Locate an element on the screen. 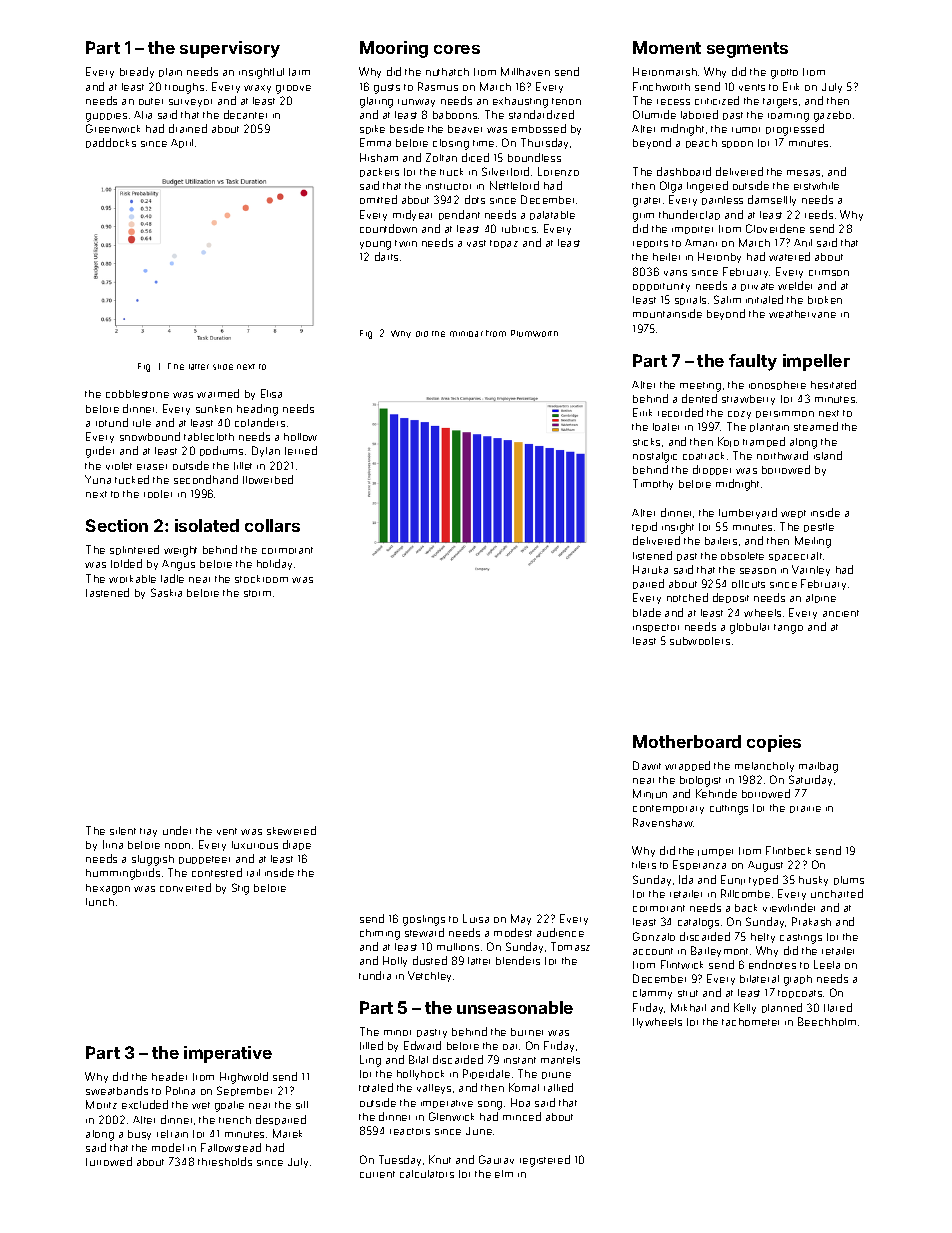 This screenshot has height=1233, width=952. time is located at coordinates (483, 143).
